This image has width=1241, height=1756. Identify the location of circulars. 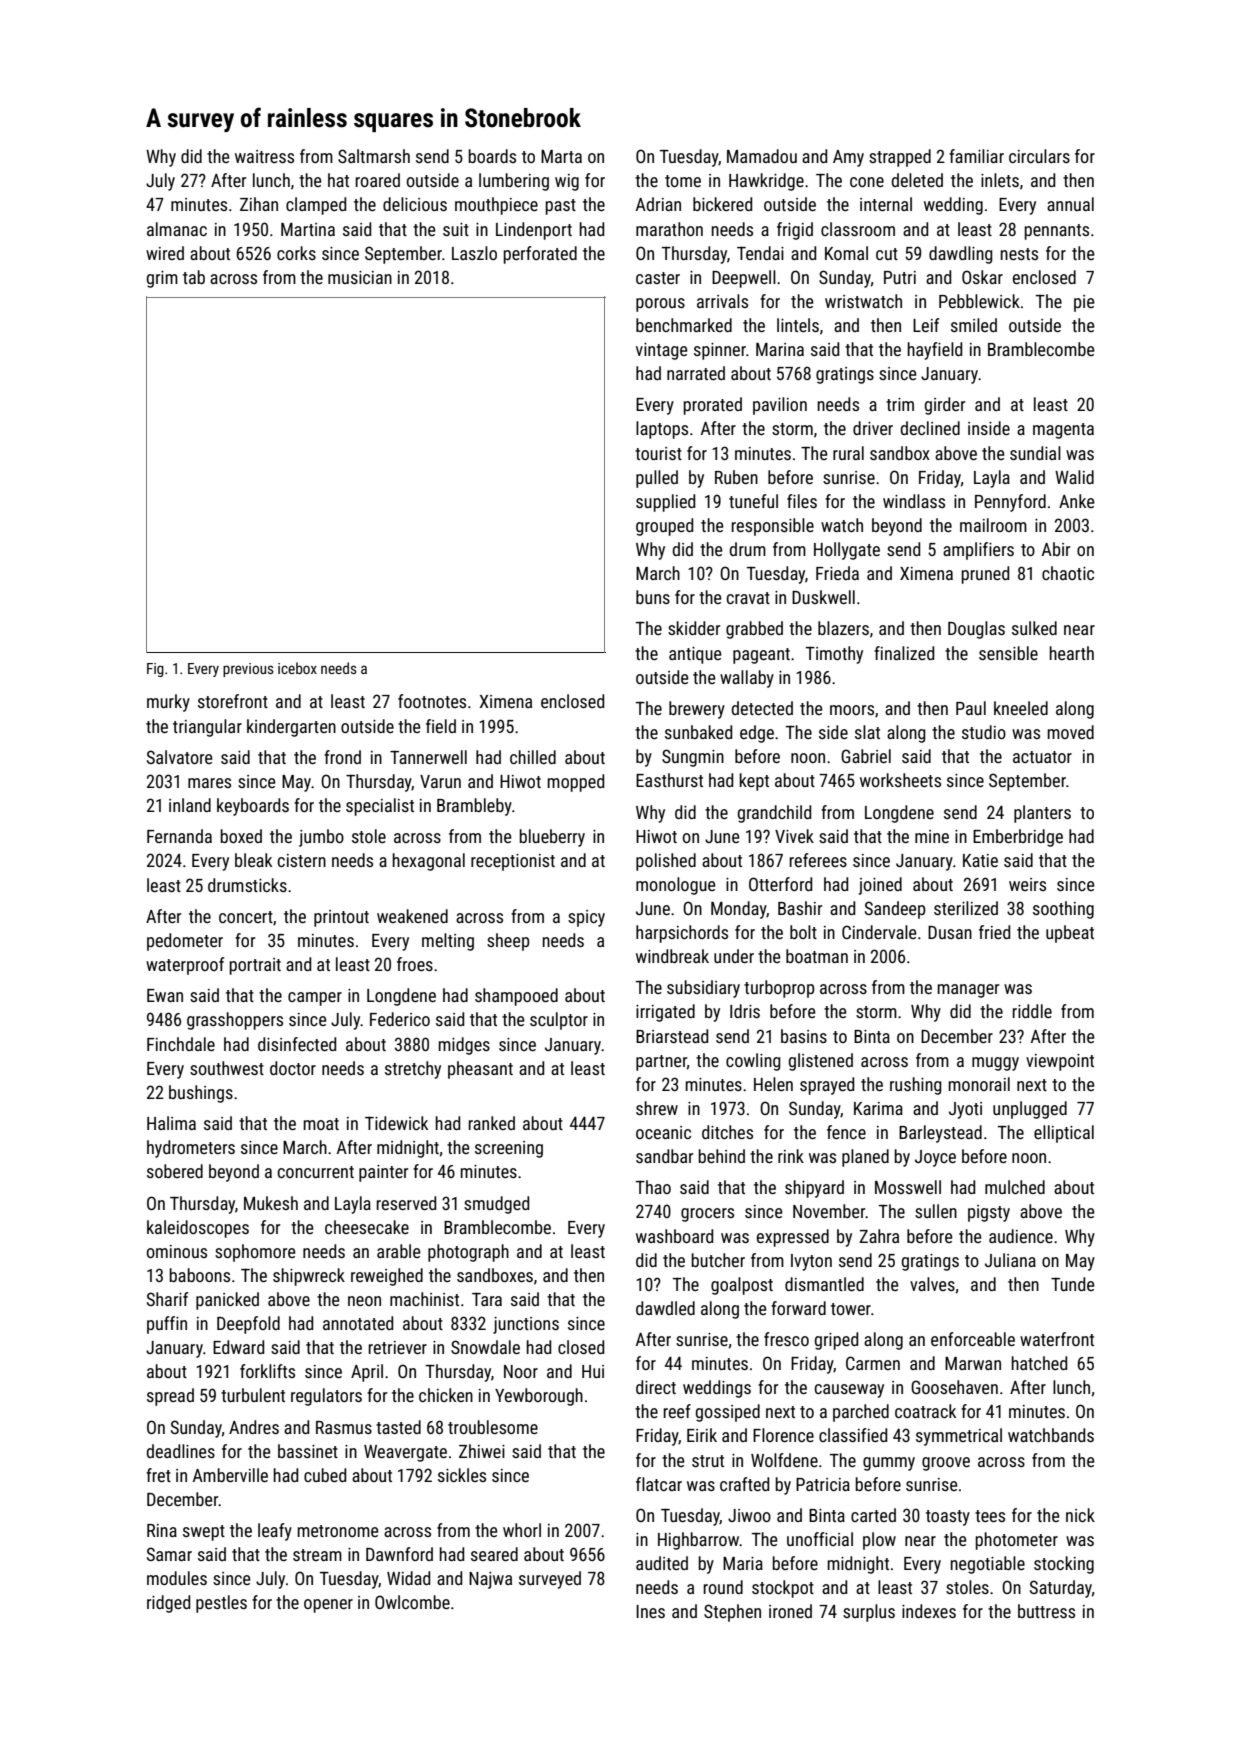
(1039, 156).
